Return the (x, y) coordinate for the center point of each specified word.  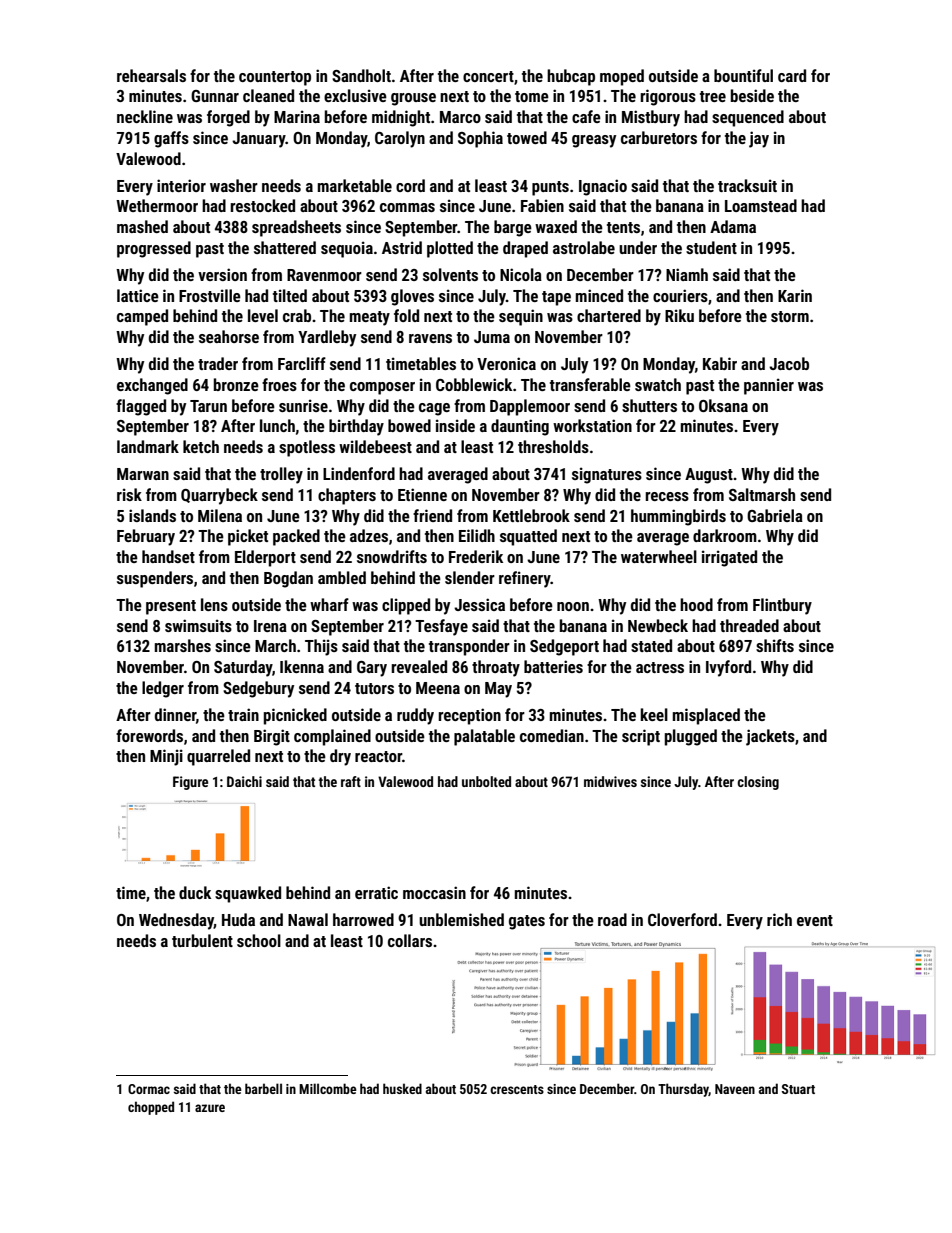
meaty (370, 318)
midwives (610, 781)
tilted (290, 295)
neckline (145, 116)
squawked (248, 894)
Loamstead (761, 205)
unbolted (486, 781)
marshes (183, 645)
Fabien (542, 205)
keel (654, 714)
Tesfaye (441, 627)
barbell (263, 1088)
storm (790, 316)
